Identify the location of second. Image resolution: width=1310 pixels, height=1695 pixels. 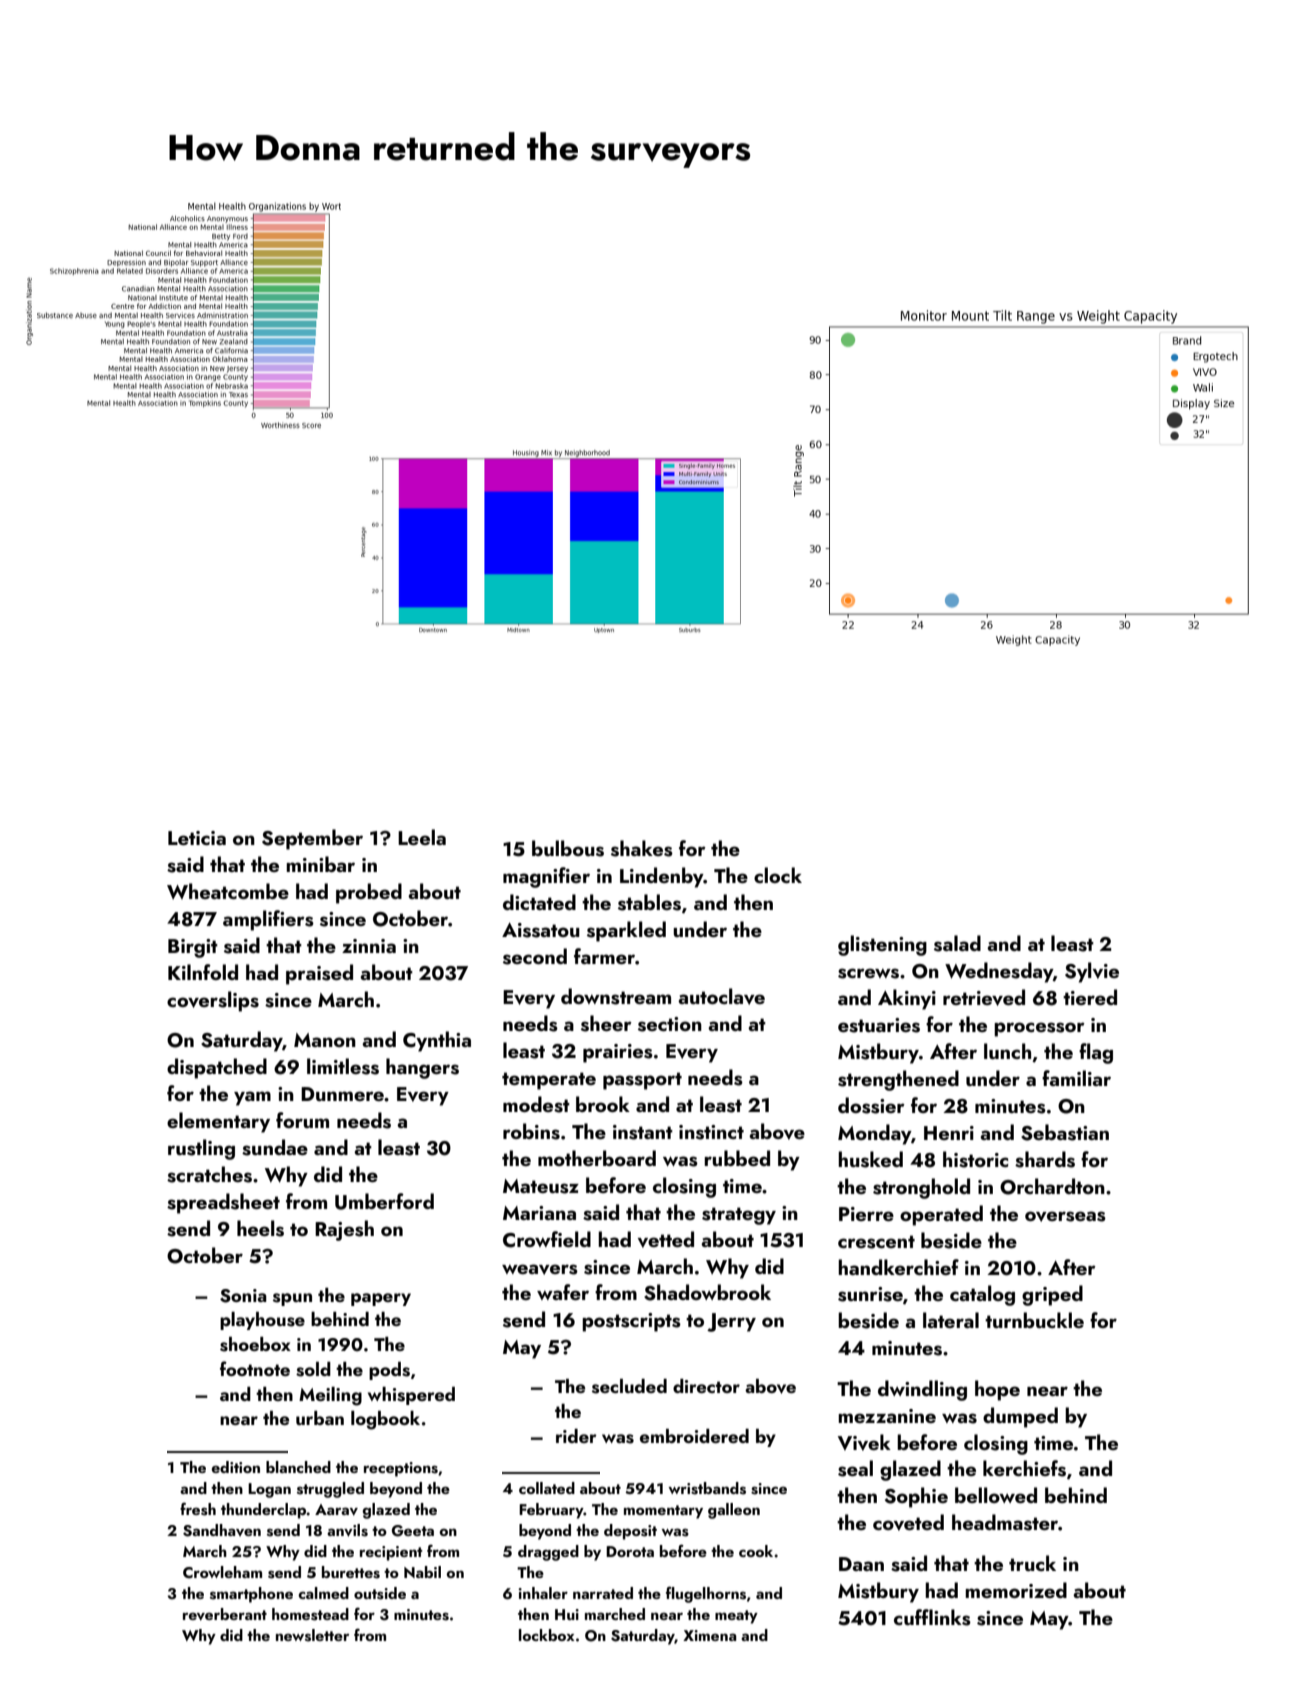
(535, 956).
